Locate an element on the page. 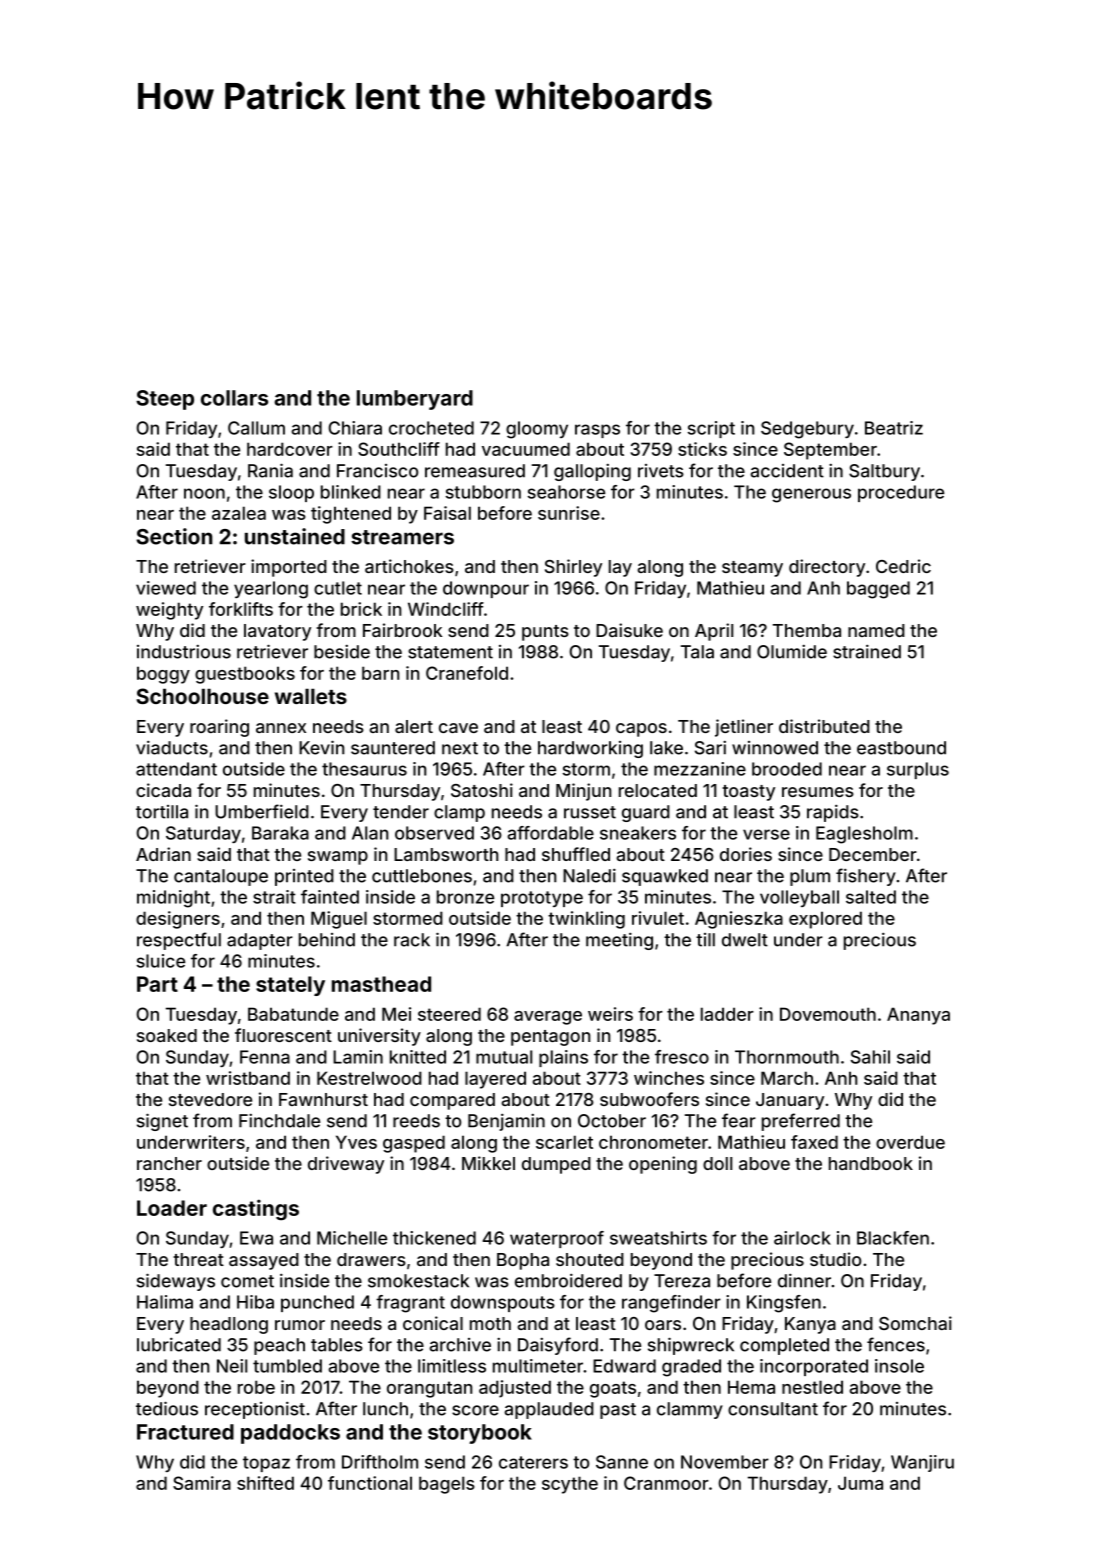  Baraka is located at coordinates (280, 833).
